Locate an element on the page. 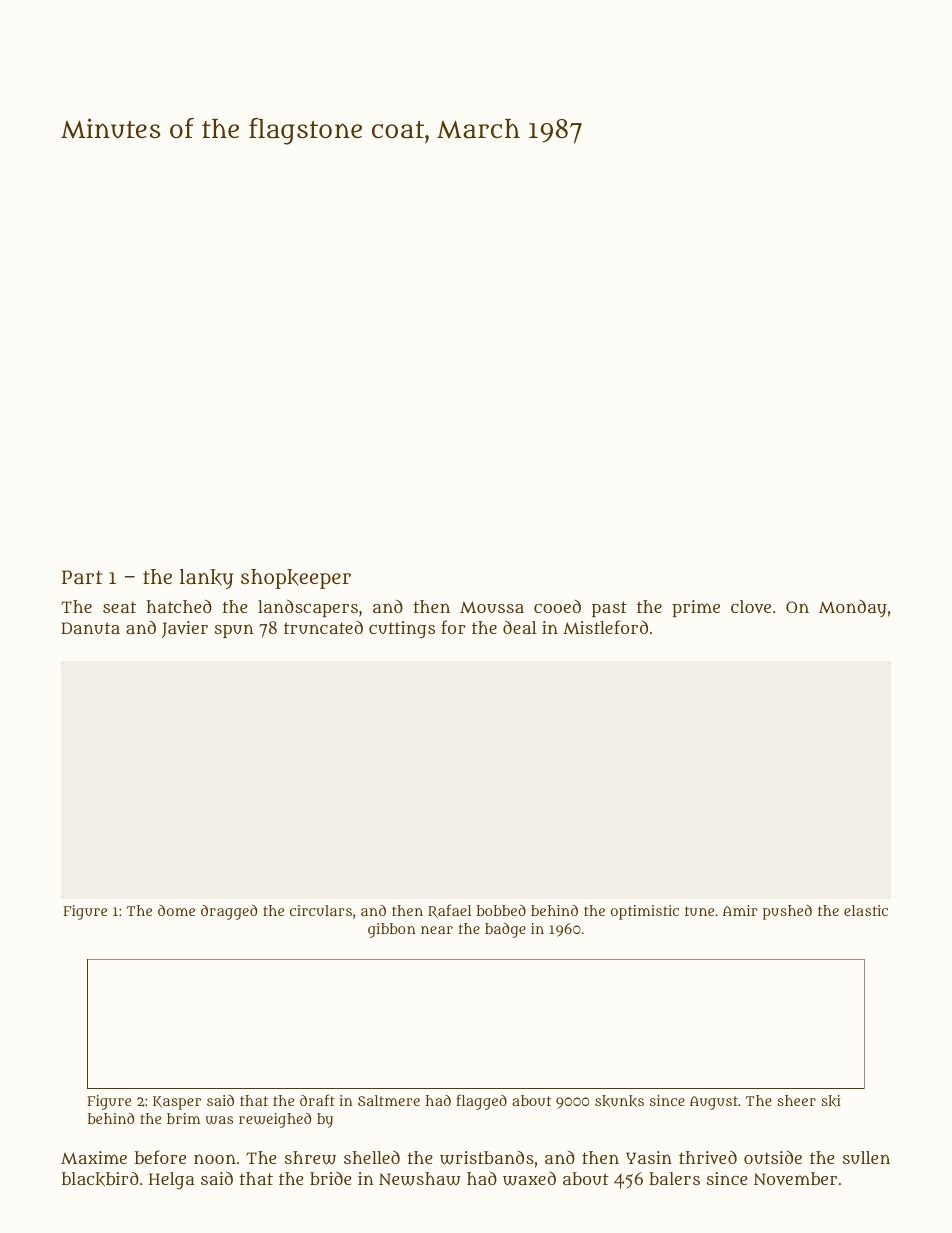 Image resolution: width=952 pixels, height=1233 pixels. shopkeeper is located at coordinates (296, 579).
